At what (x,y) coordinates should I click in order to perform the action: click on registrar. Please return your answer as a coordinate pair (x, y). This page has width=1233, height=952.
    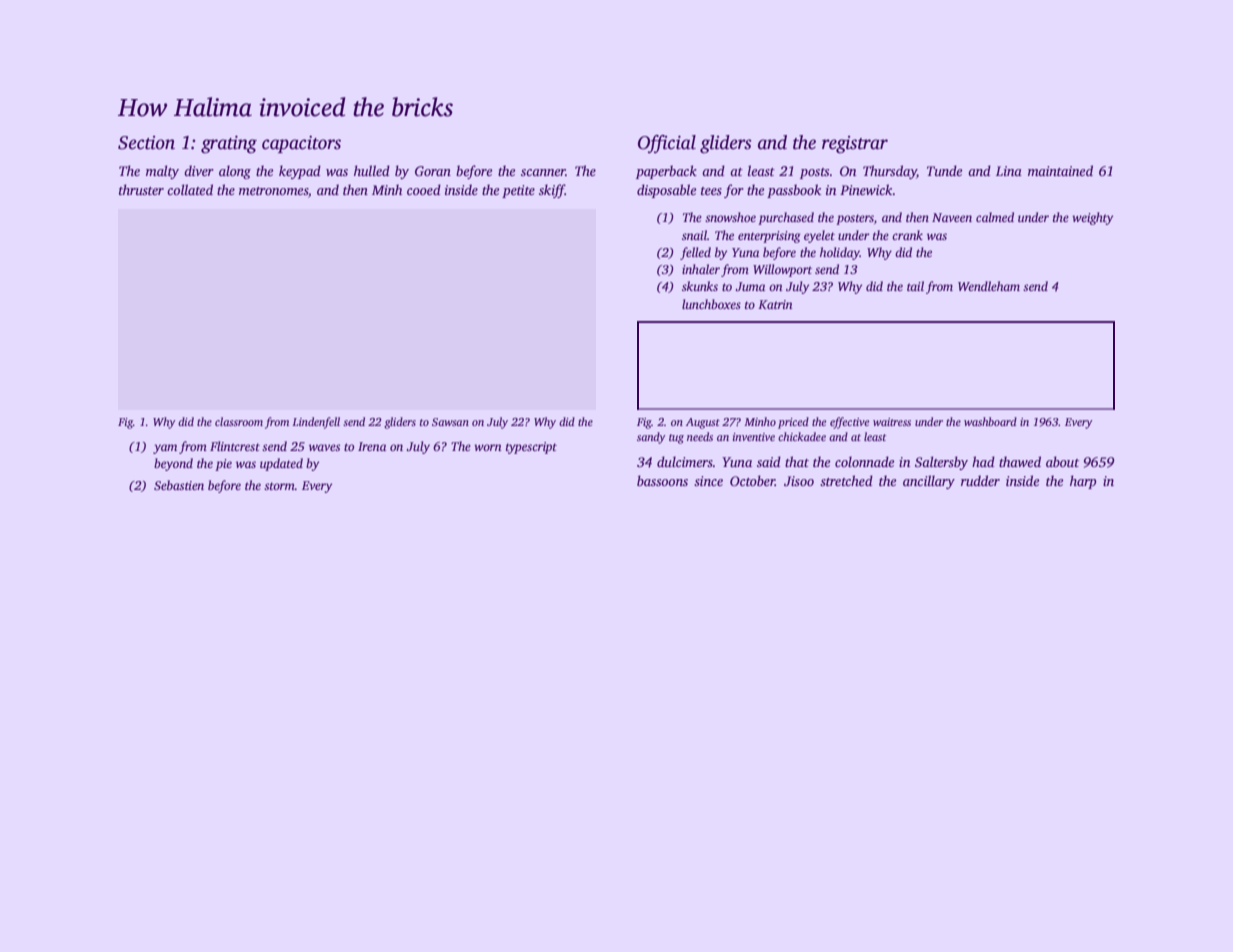
    Looking at the image, I should click on (855, 145).
